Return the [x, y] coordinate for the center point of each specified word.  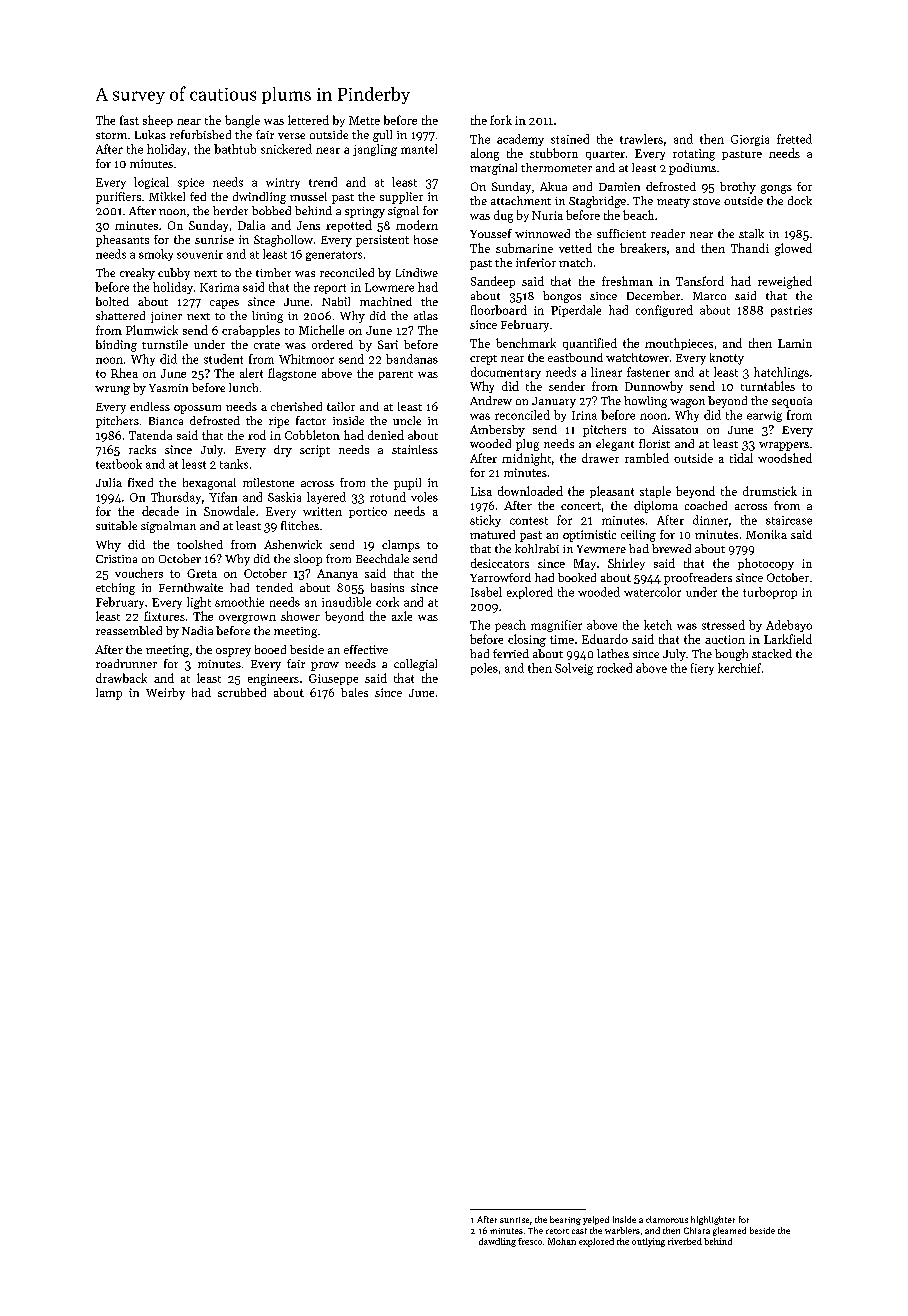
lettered [308, 120]
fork [501, 120]
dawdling [497, 1242]
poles [484, 669]
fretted [794, 139]
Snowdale [229, 511]
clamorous [667, 1219]
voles [424, 497]
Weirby [165, 694]
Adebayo [789, 626]
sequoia [792, 402]
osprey [233, 652]
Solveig [574, 669]
